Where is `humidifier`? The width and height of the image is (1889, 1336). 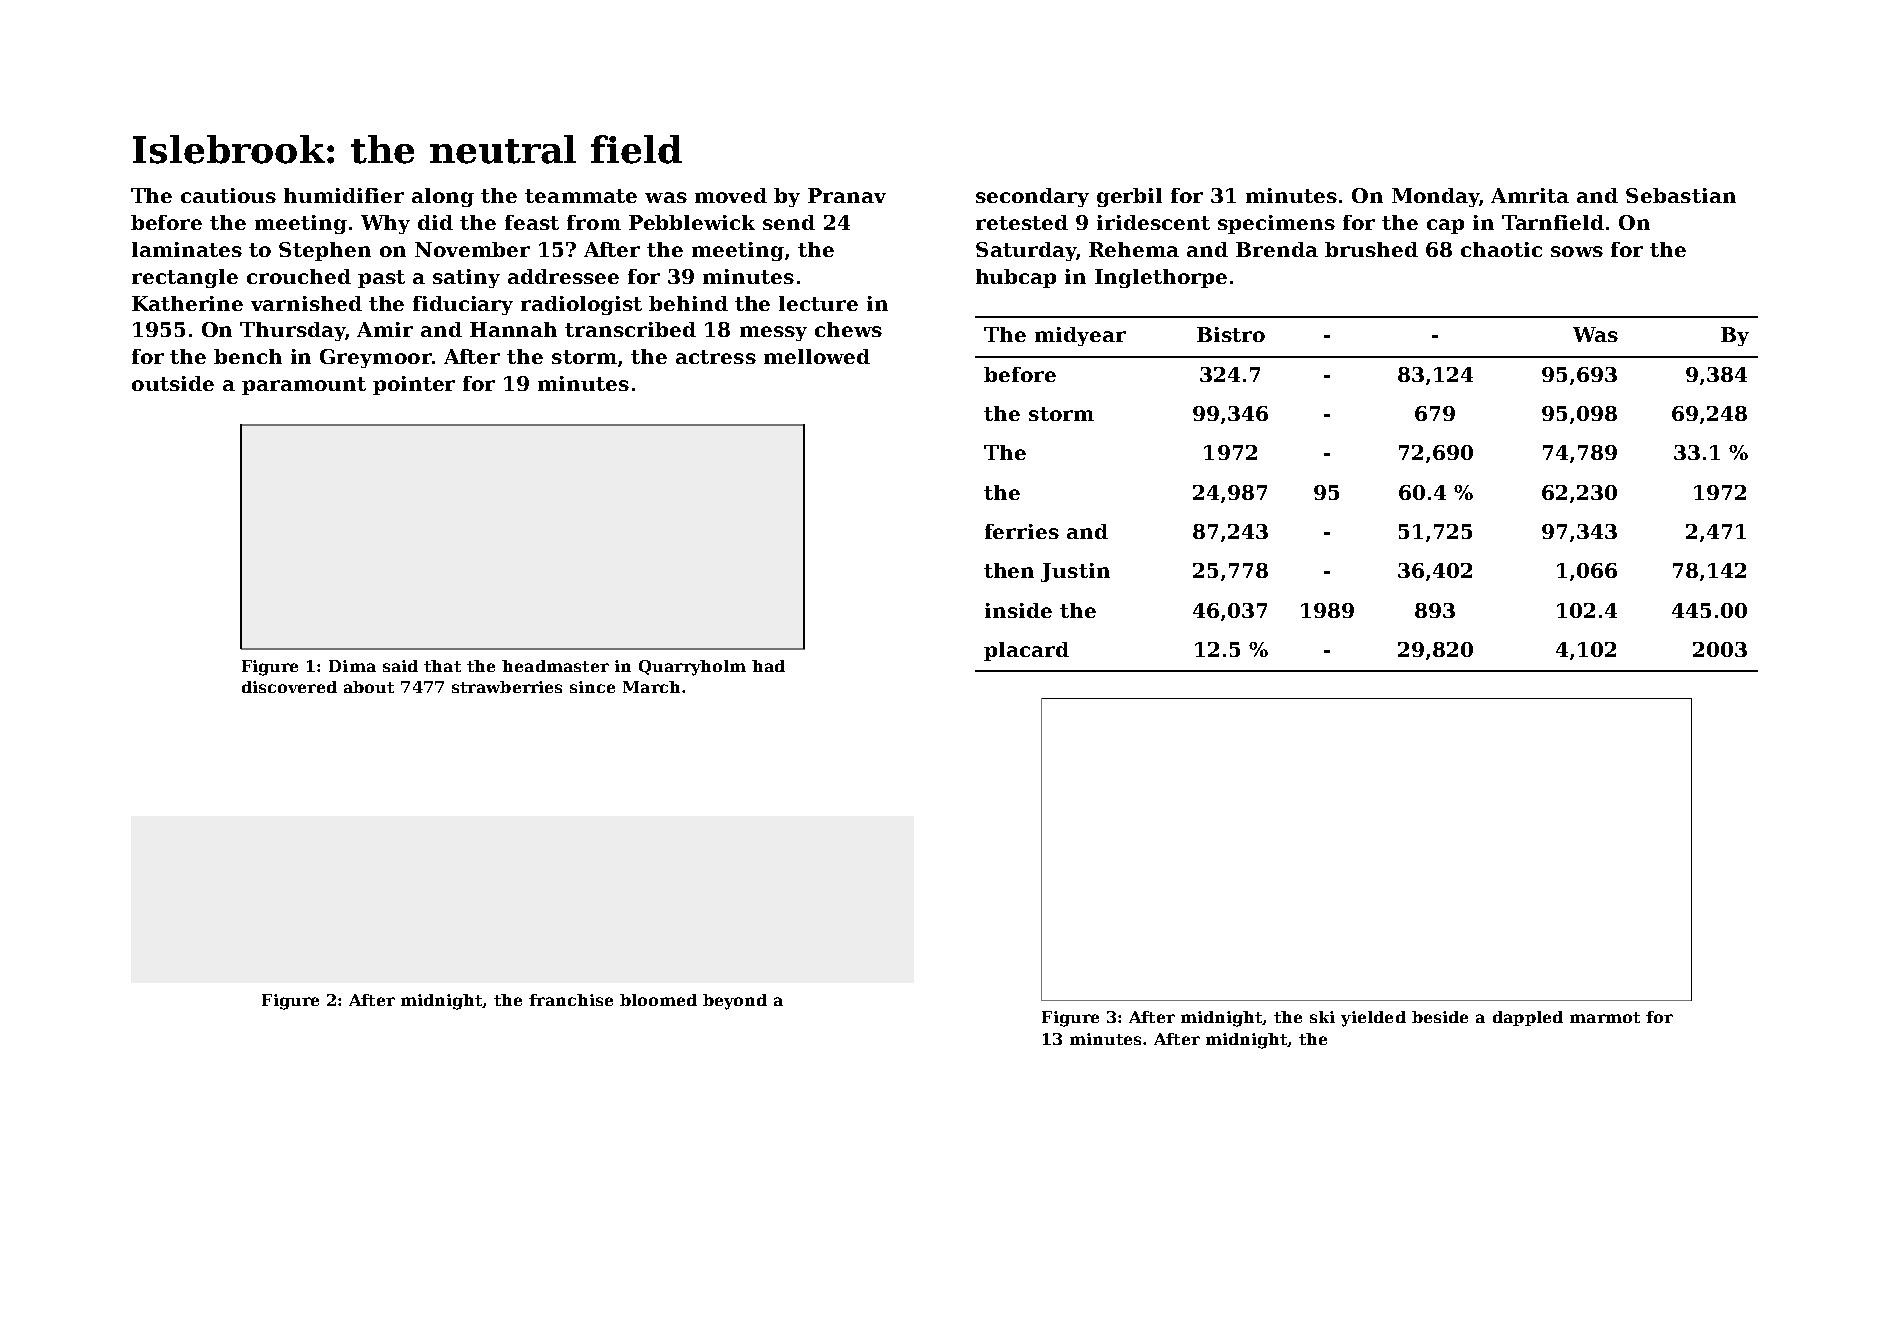
humidifier is located at coordinates (344, 195).
